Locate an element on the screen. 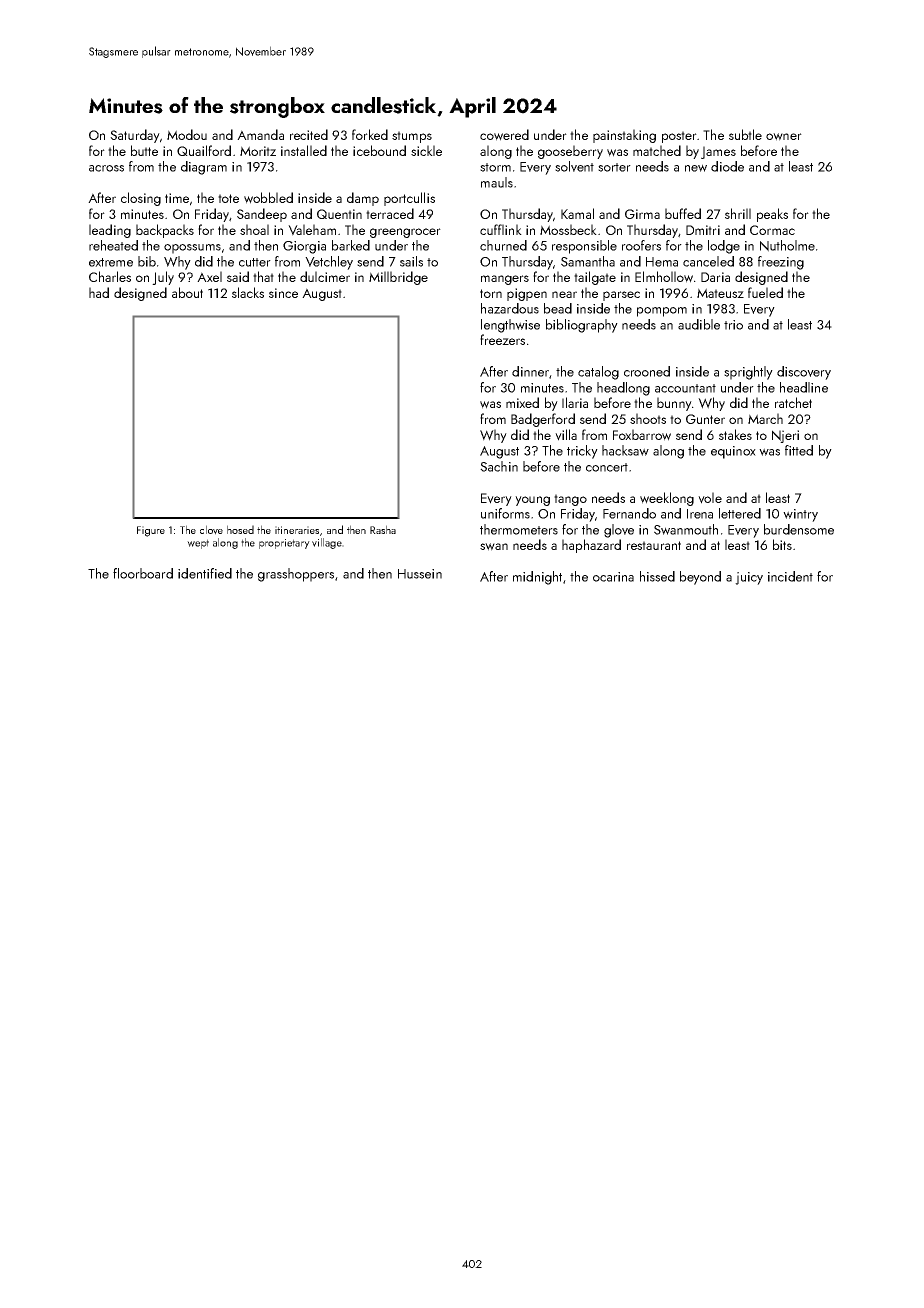  headlong is located at coordinates (623, 389).
